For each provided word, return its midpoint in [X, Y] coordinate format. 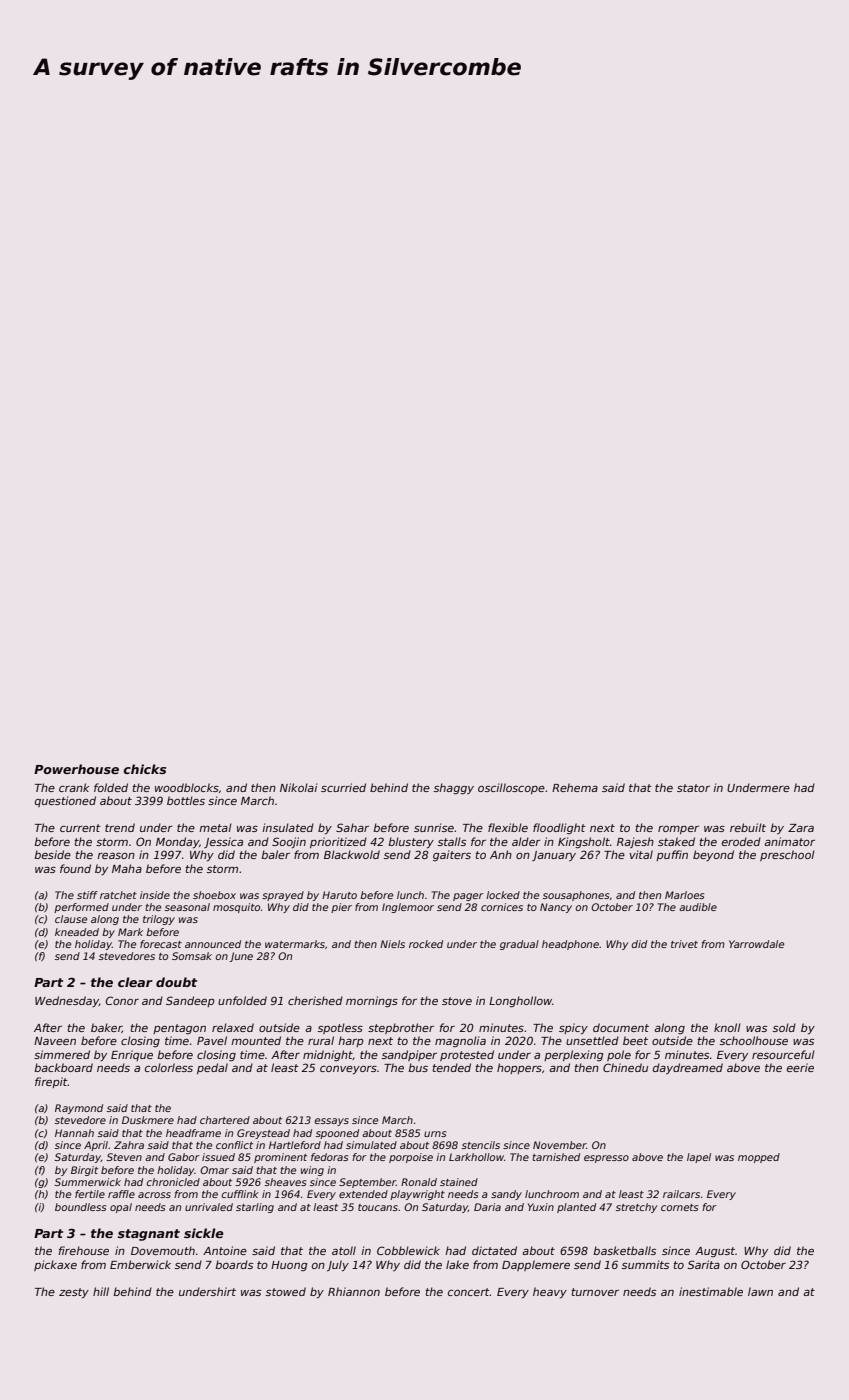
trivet [684, 944]
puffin [672, 855]
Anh [501, 854]
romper [678, 830]
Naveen [55, 1041]
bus [418, 1067]
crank [74, 787]
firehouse [83, 1250]
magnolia [460, 1041]
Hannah [74, 1133]
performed [81, 908]
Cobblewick [408, 1250]
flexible [508, 827]
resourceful [783, 1054]
